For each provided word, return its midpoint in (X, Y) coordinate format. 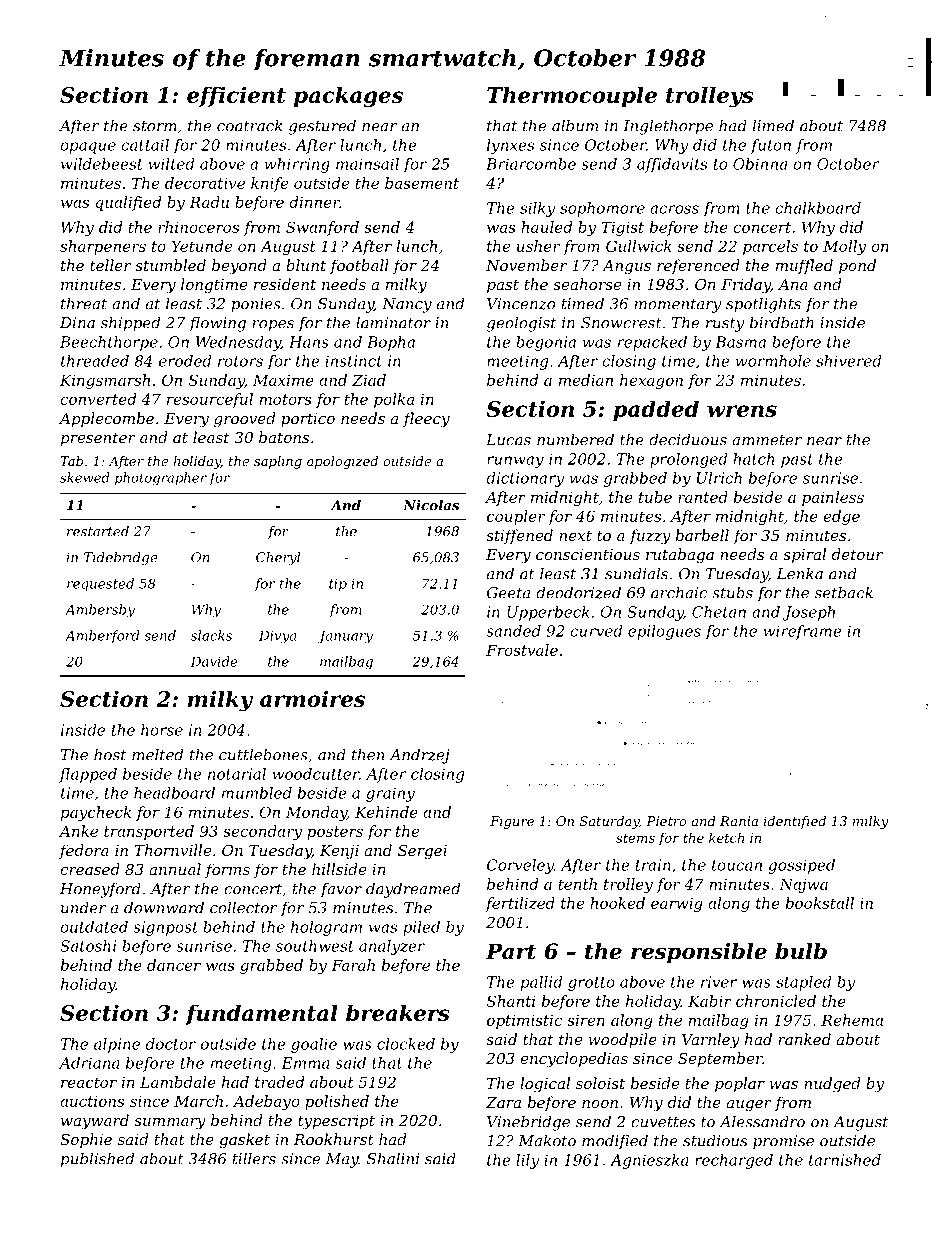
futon (770, 146)
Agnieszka (649, 1161)
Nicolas (431, 505)
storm (155, 126)
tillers (254, 1158)
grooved (244, 420)
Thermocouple (572, 96)
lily (527, 1161)
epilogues (664, 632)
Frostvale (522, 650)
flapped (88, 775)
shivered (849, 361)
